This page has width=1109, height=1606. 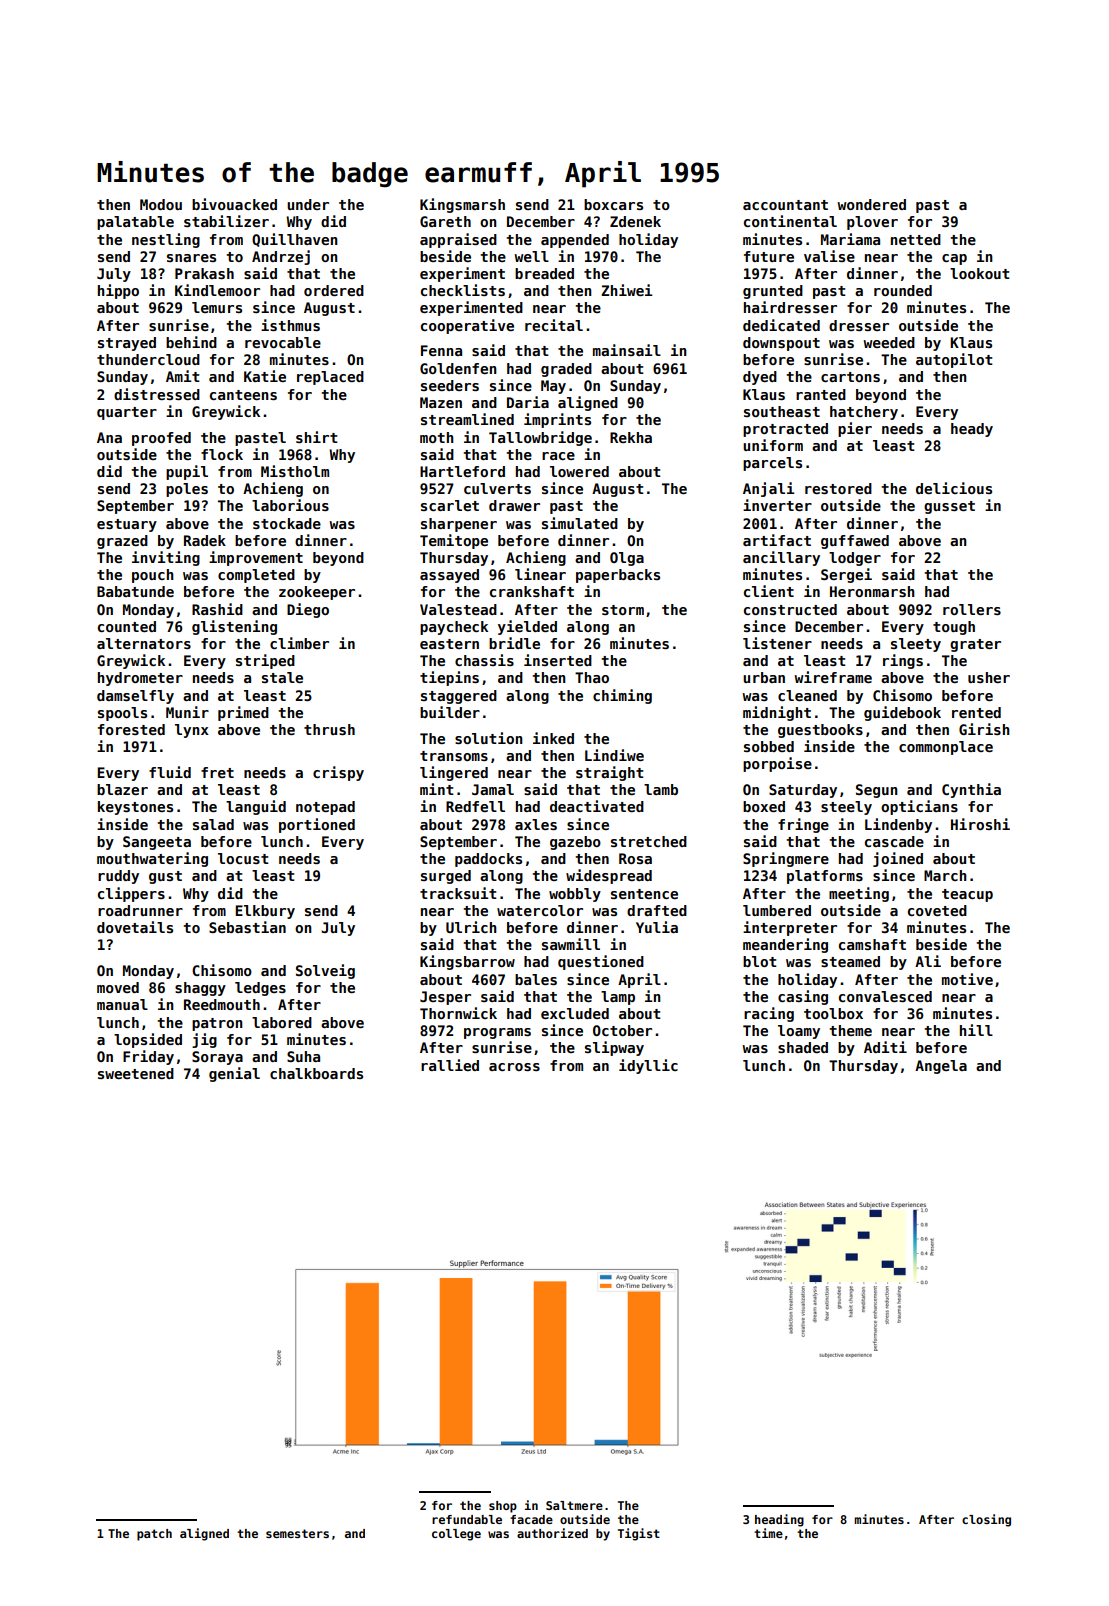 I want to click on recital, so click(x=554, y=325).
